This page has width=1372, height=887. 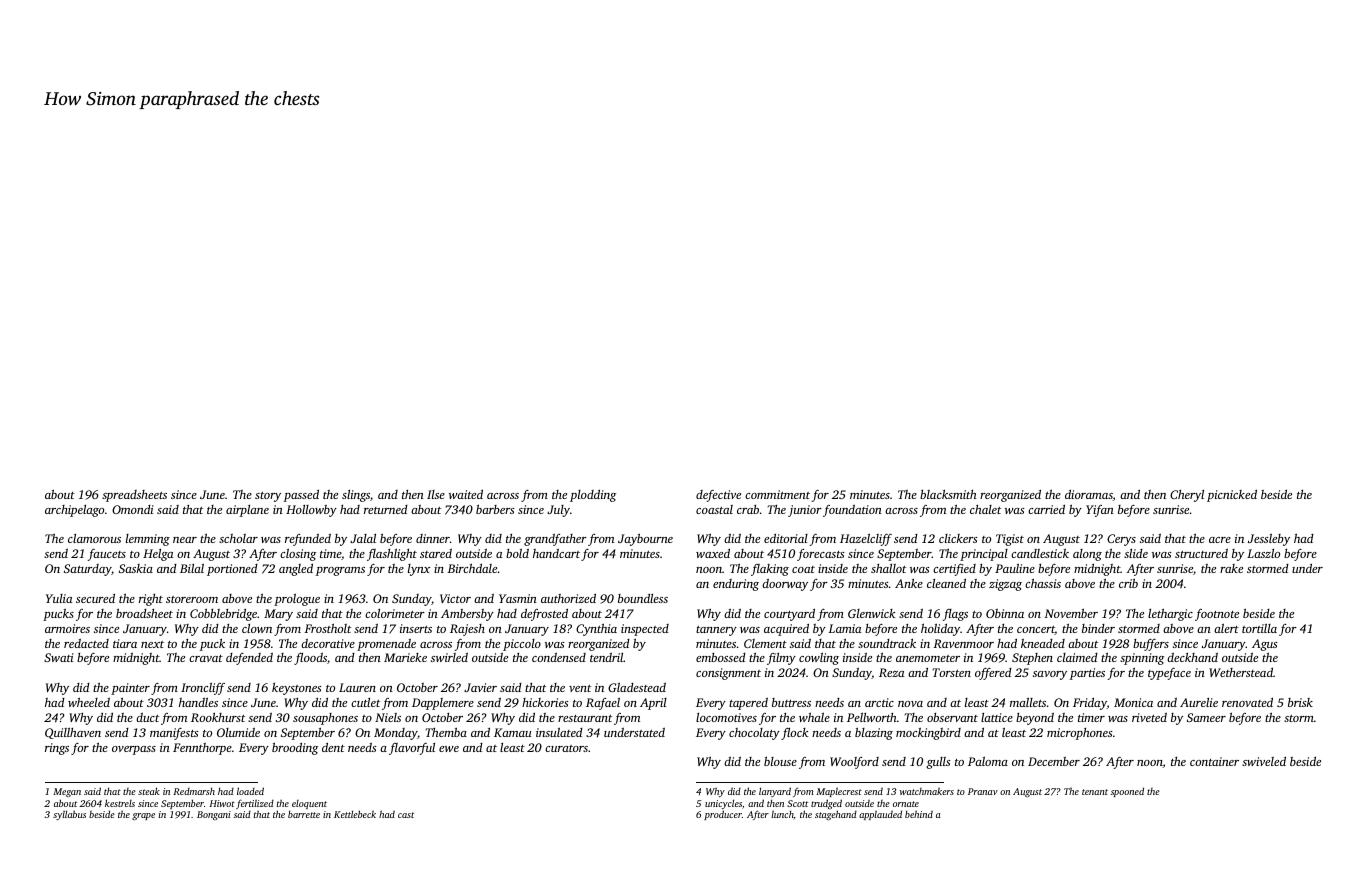 I want to click on chalet, so click(x=985, y=509).
